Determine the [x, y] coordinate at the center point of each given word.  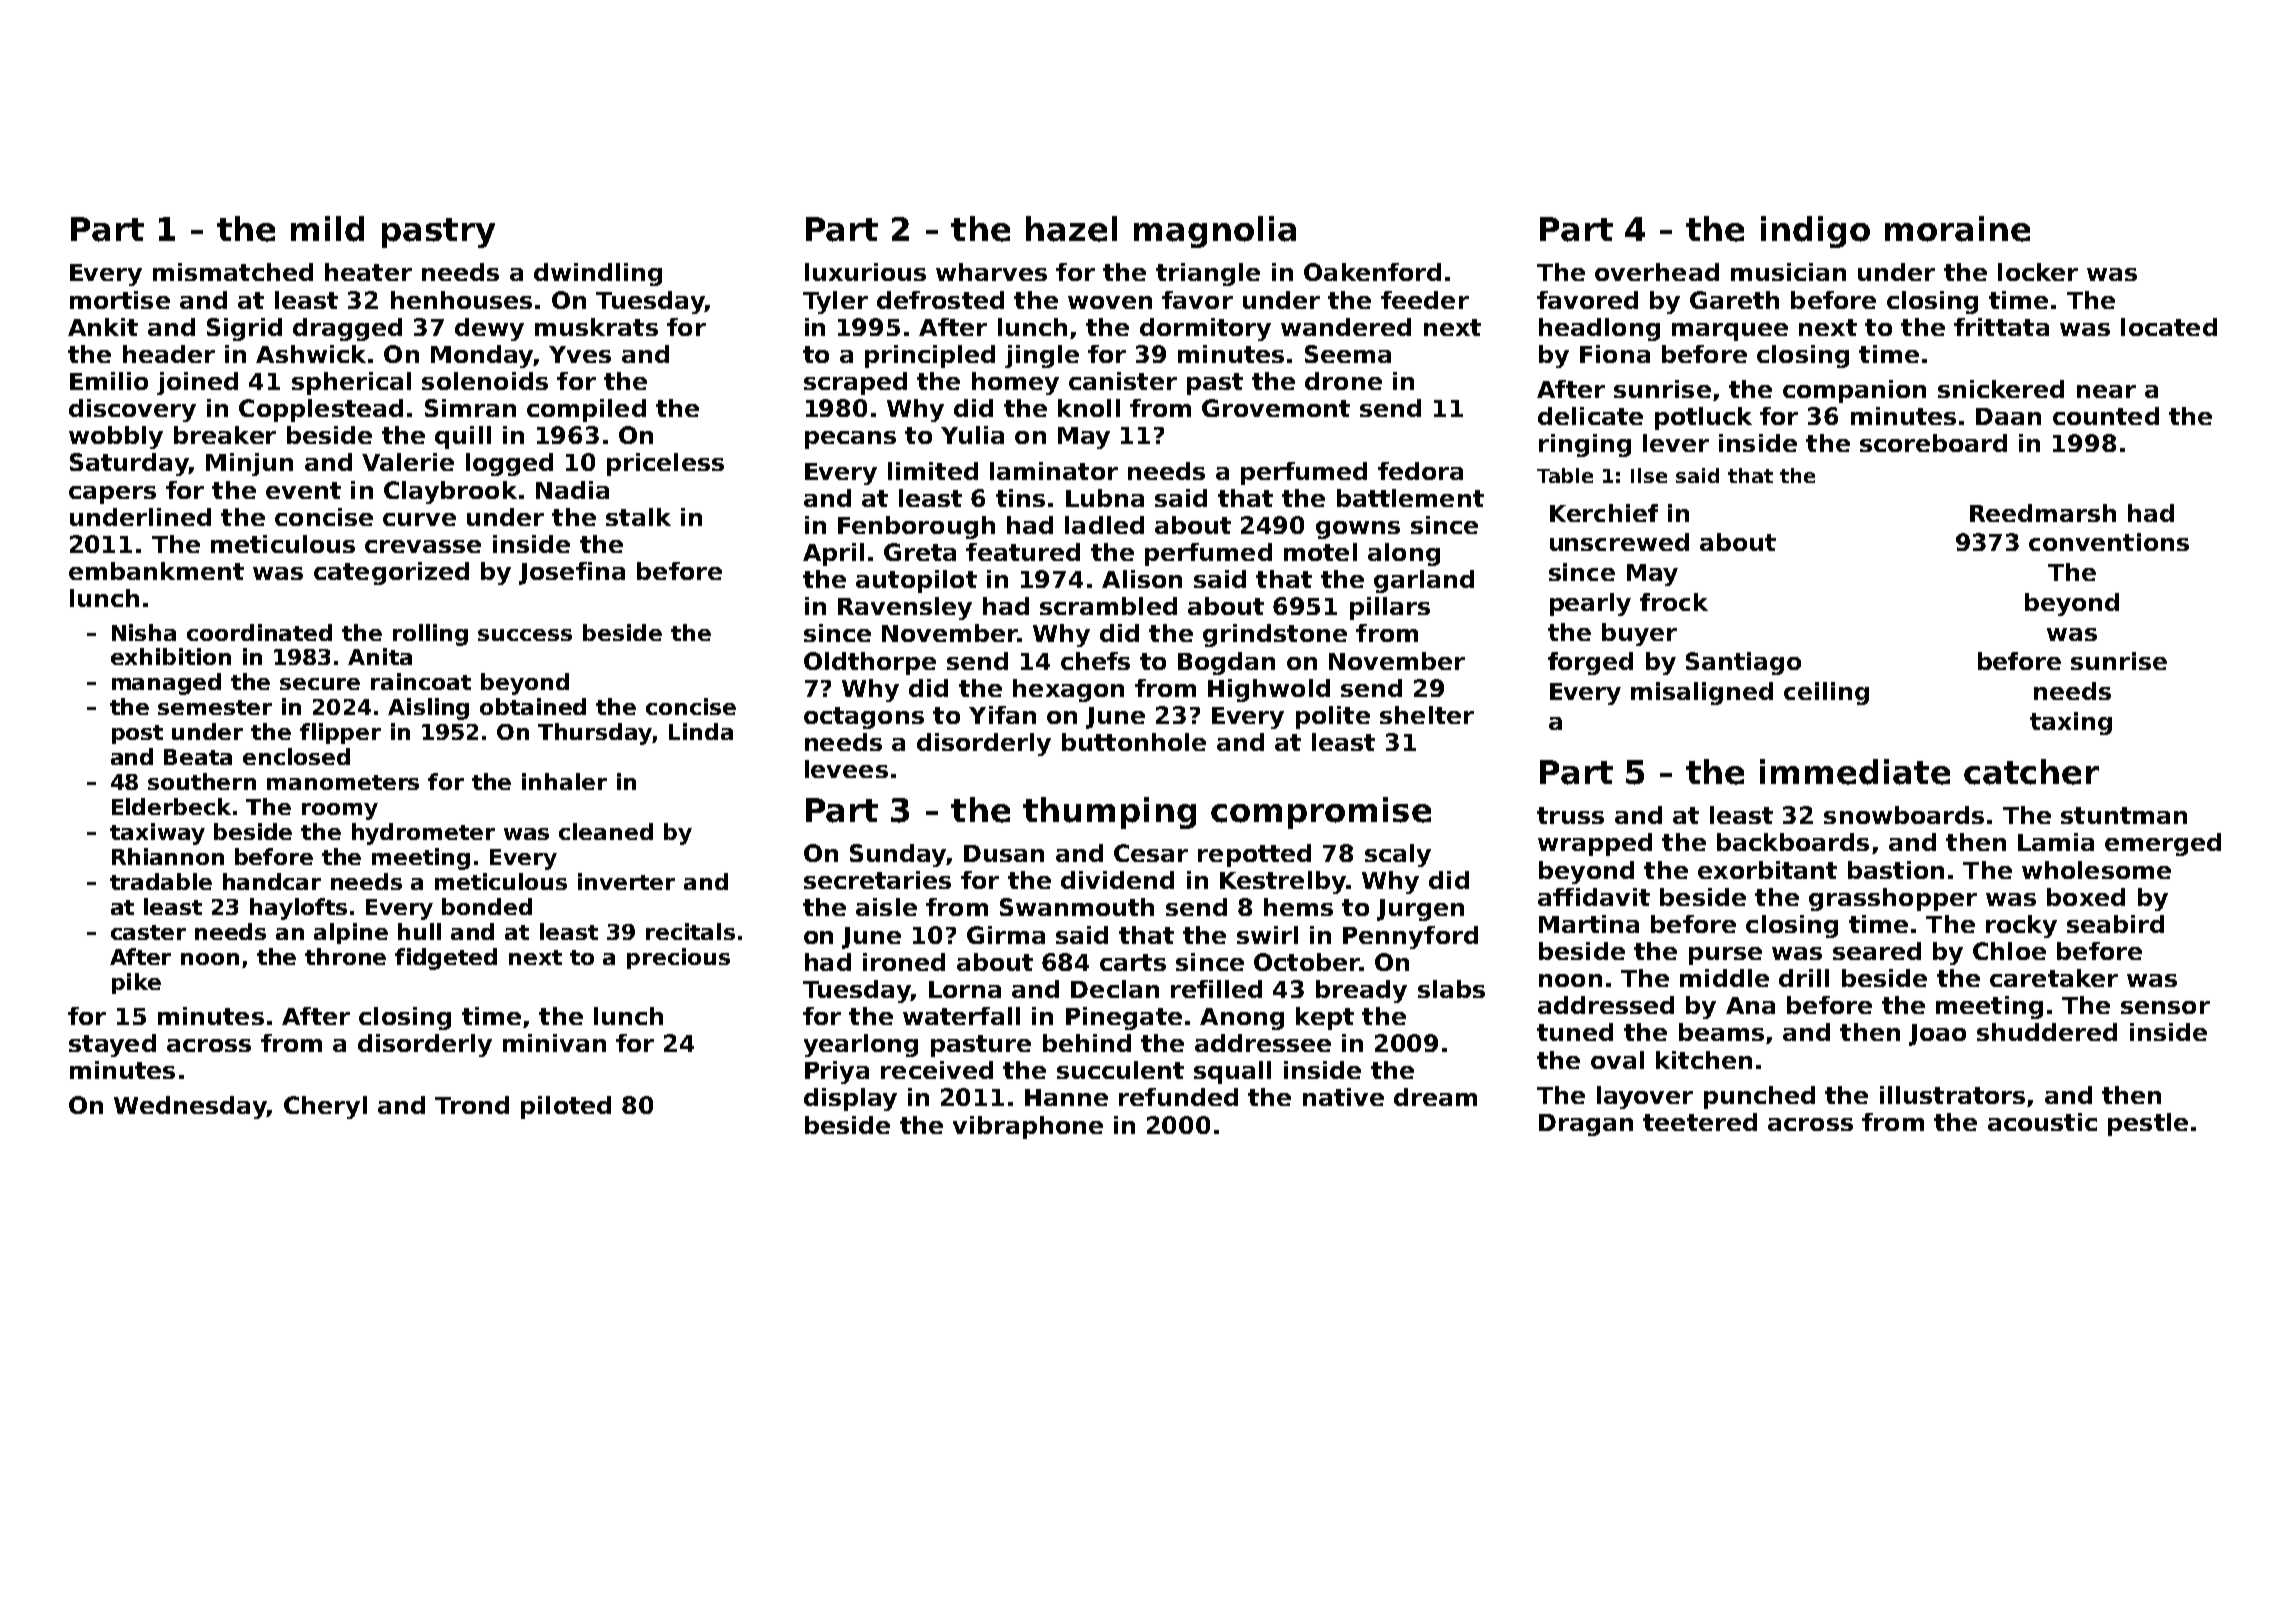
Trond [472, 1105]
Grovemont [1276, 408]
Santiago [1743, 663]
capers [112, 495]
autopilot [916, 581]
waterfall [961, 1016]
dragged [347, 329]
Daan [2008, 416]
